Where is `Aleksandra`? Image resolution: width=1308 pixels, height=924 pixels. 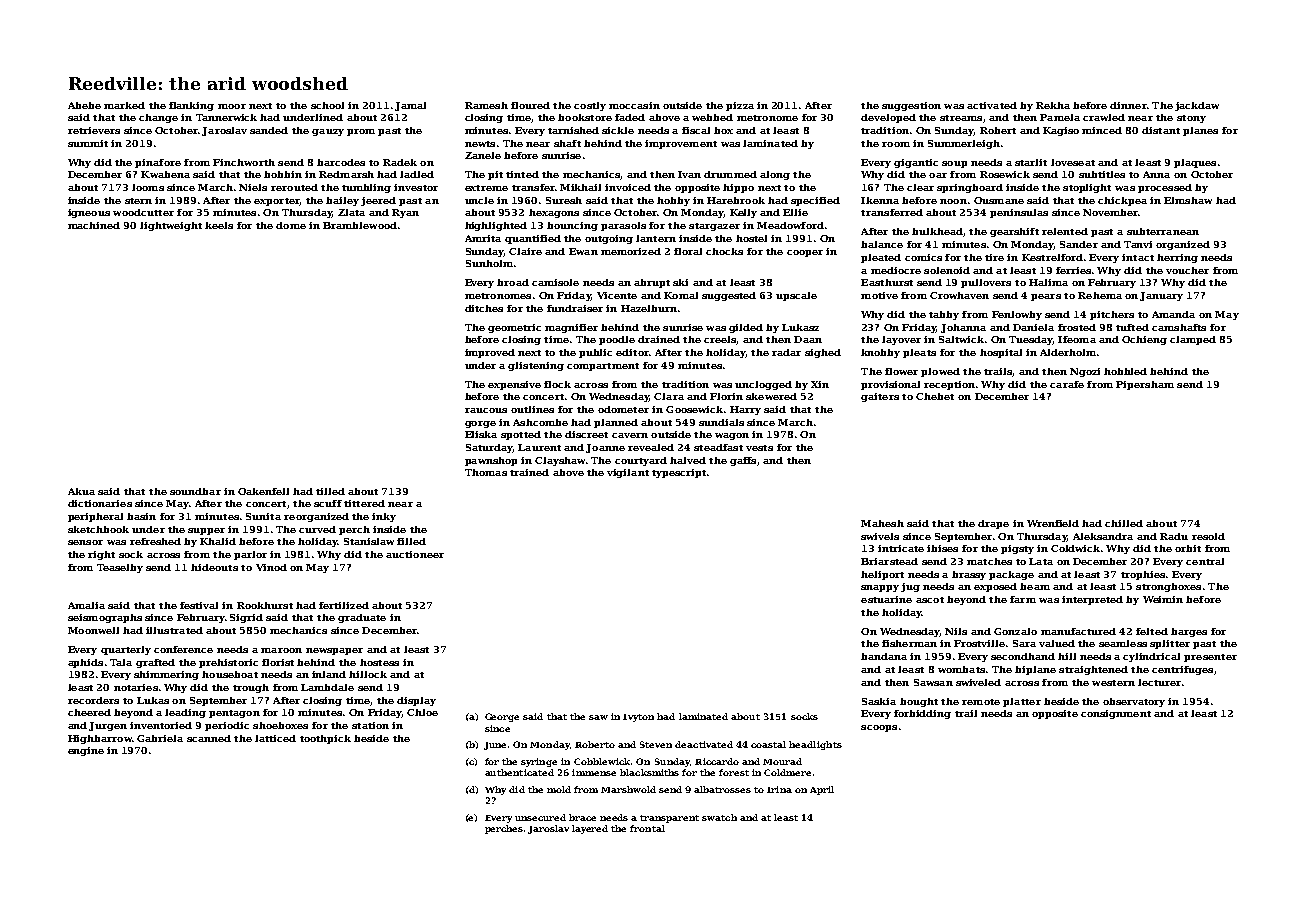
Aleksandra is located at coordinates (1103, 536).
